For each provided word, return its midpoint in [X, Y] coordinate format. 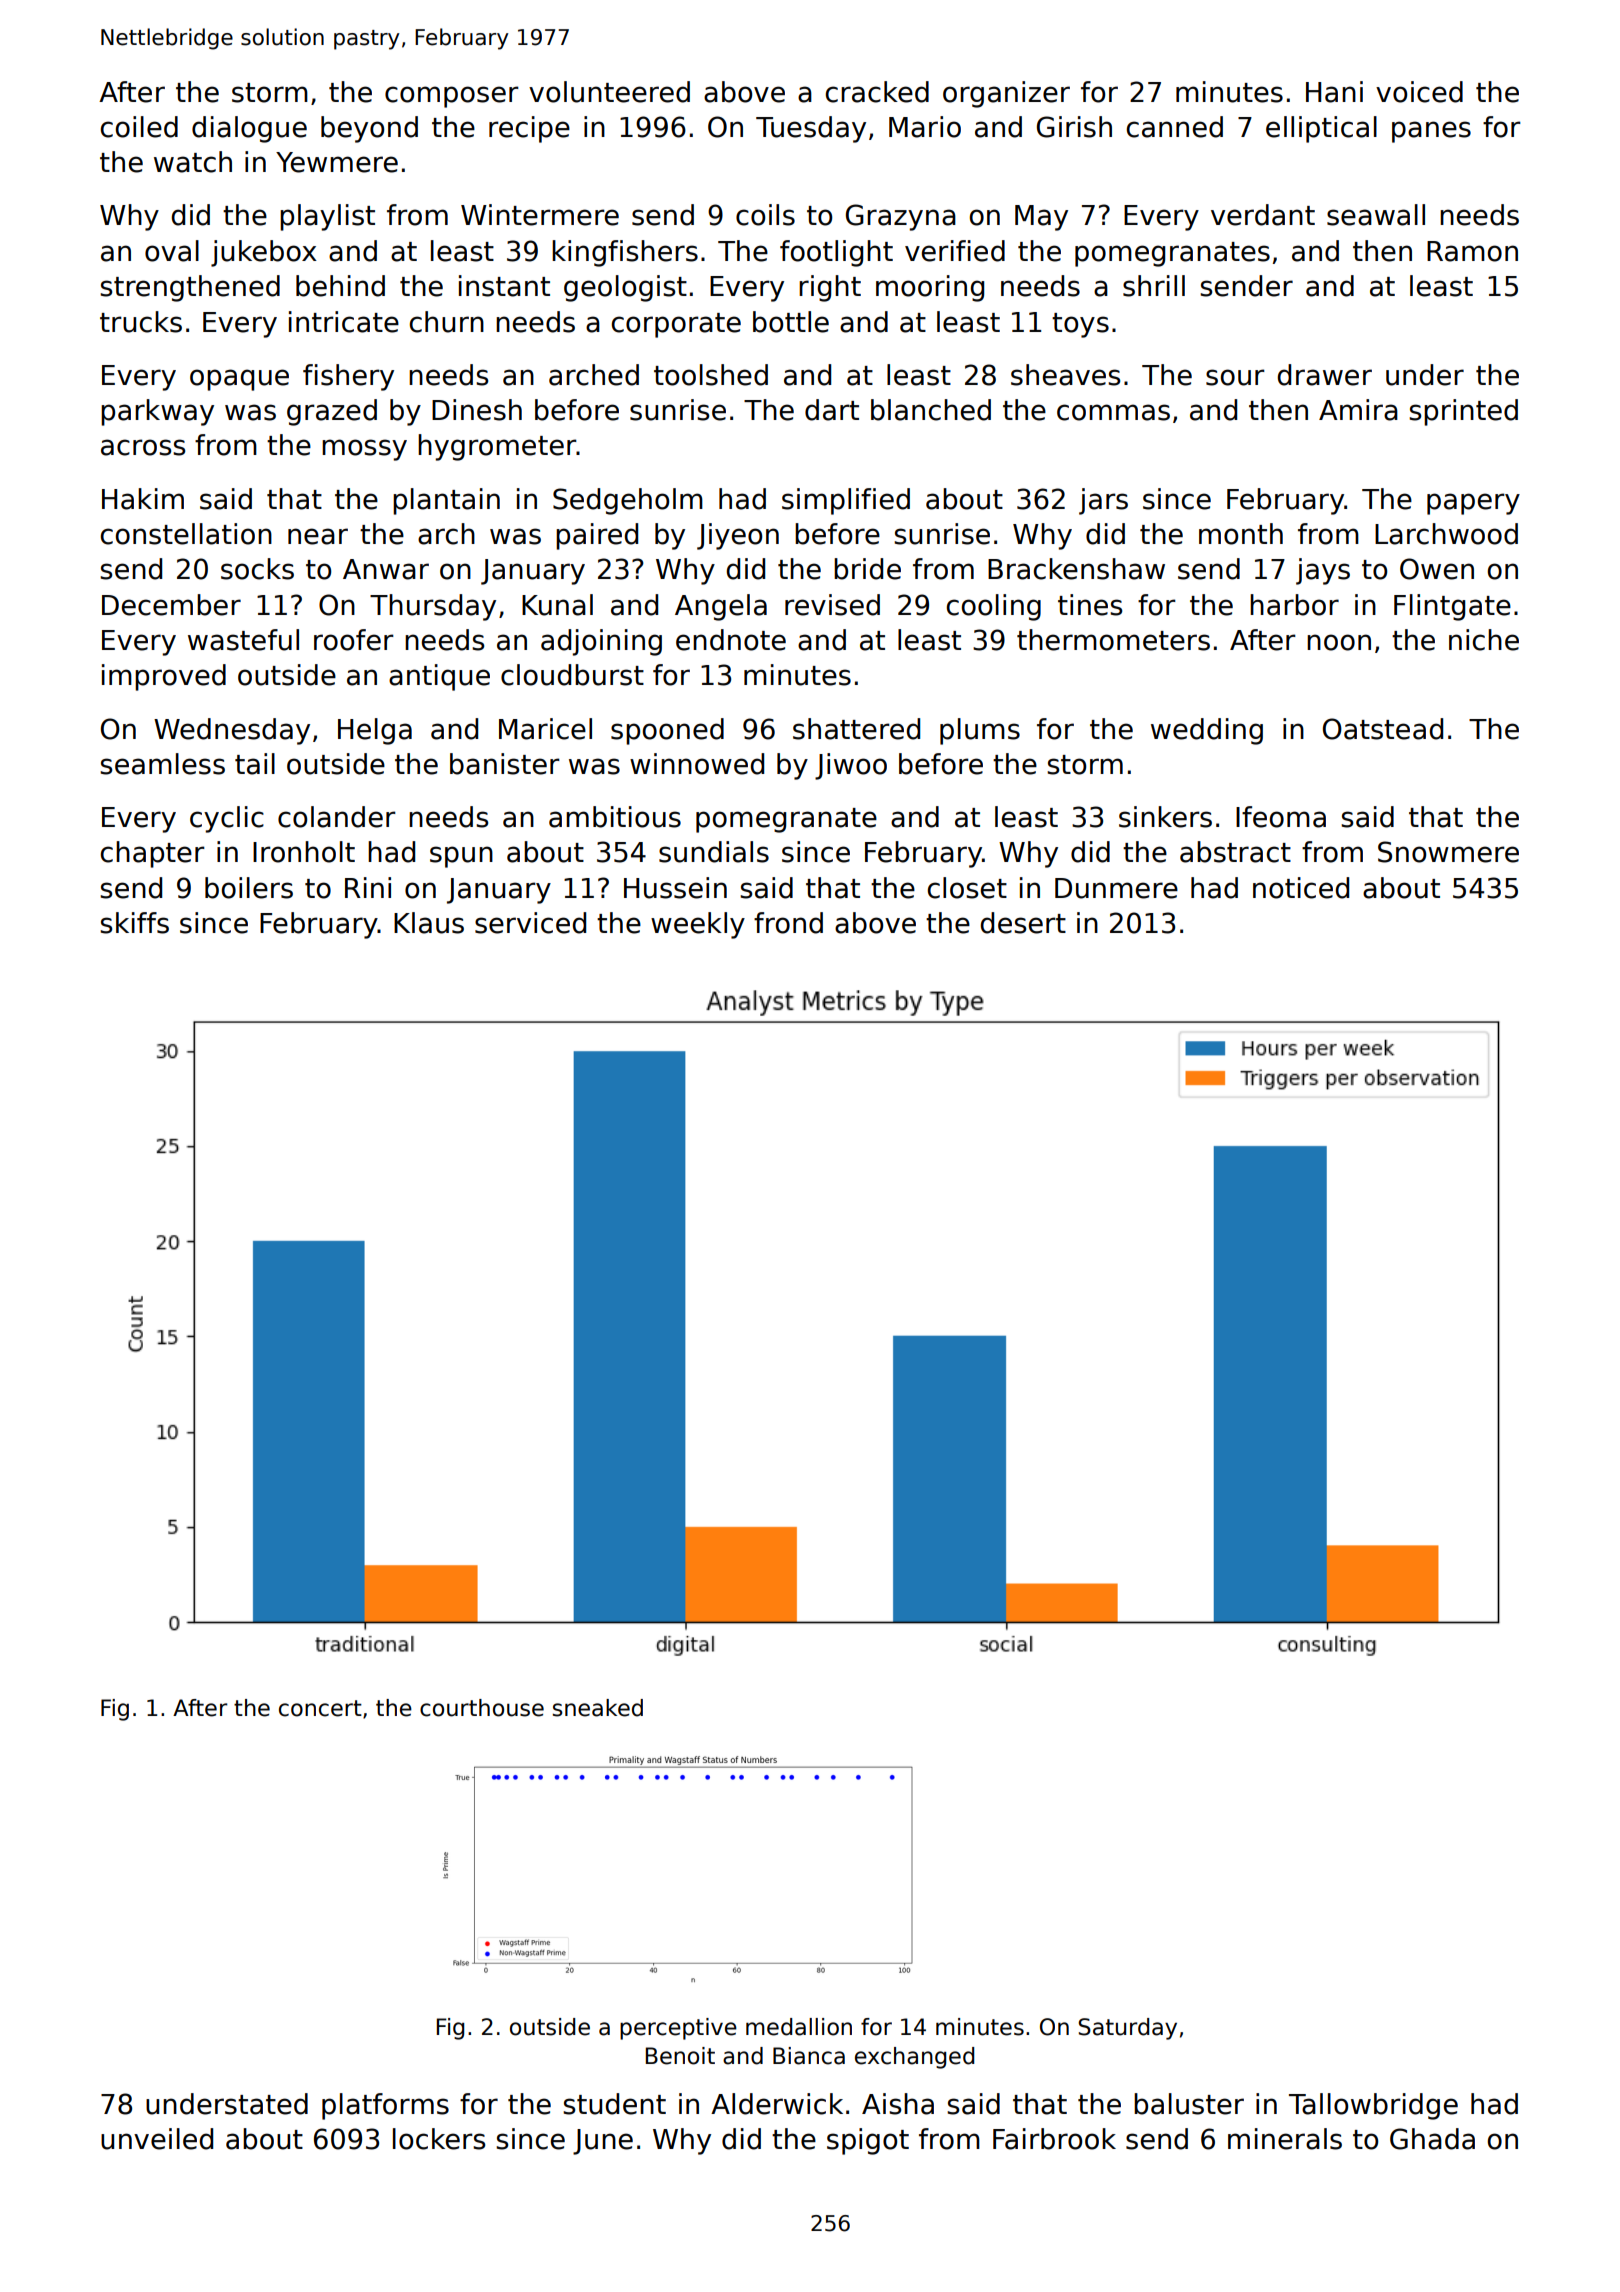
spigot [868, 2141]
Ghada [1432, 2139]
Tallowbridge [1373, 2106]
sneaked [598, 1708]
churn [447, 322]
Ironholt [304, 852]
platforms [385, 2106]
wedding [1207, 731]
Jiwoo [851, 766]
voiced [1419, 92]
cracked [877, 92]
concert [320, 1708]
